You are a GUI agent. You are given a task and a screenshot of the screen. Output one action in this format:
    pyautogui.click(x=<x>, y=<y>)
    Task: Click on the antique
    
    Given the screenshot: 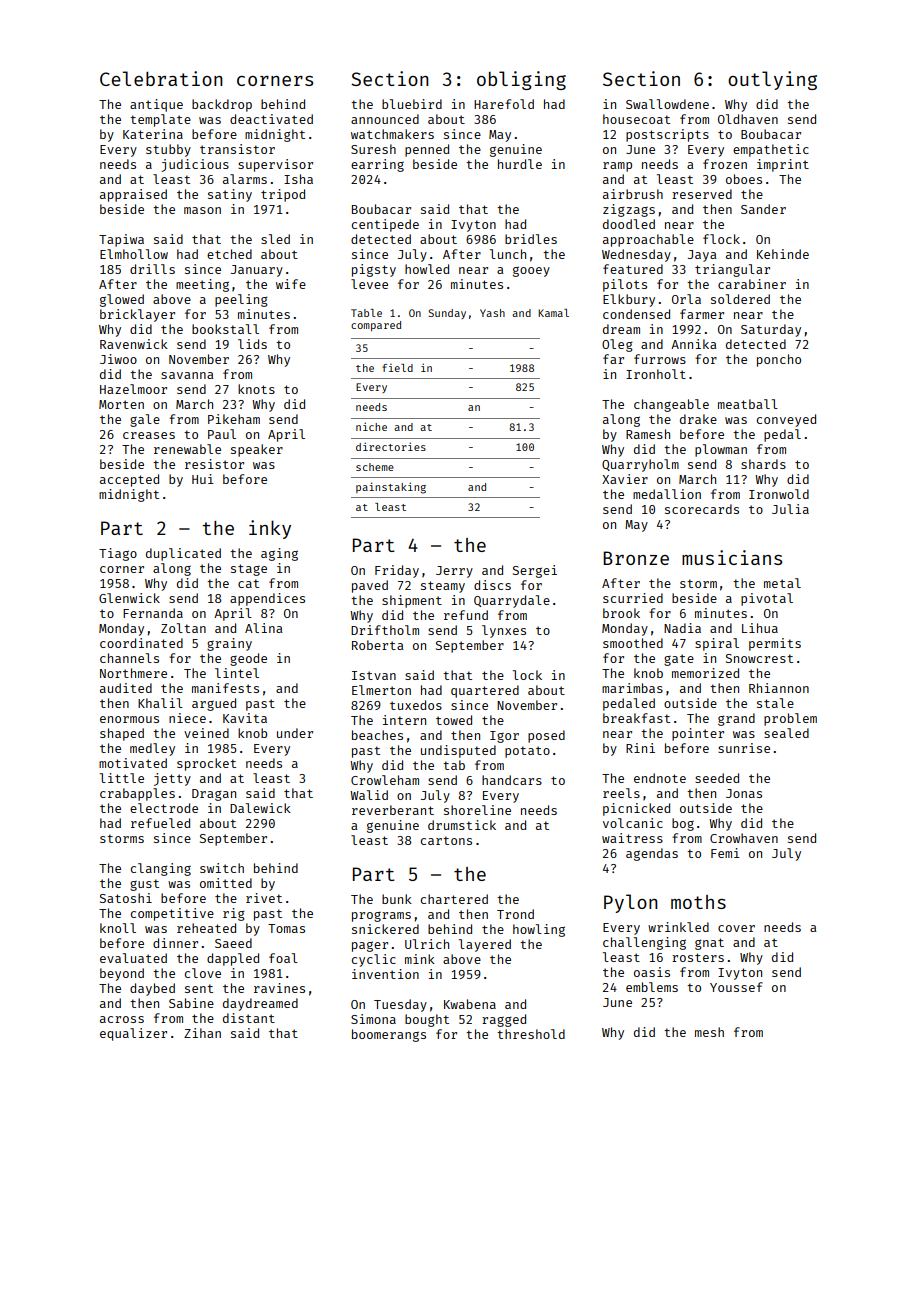 What is the action you would take?
    pyautogui.click(x=156, y=105)
